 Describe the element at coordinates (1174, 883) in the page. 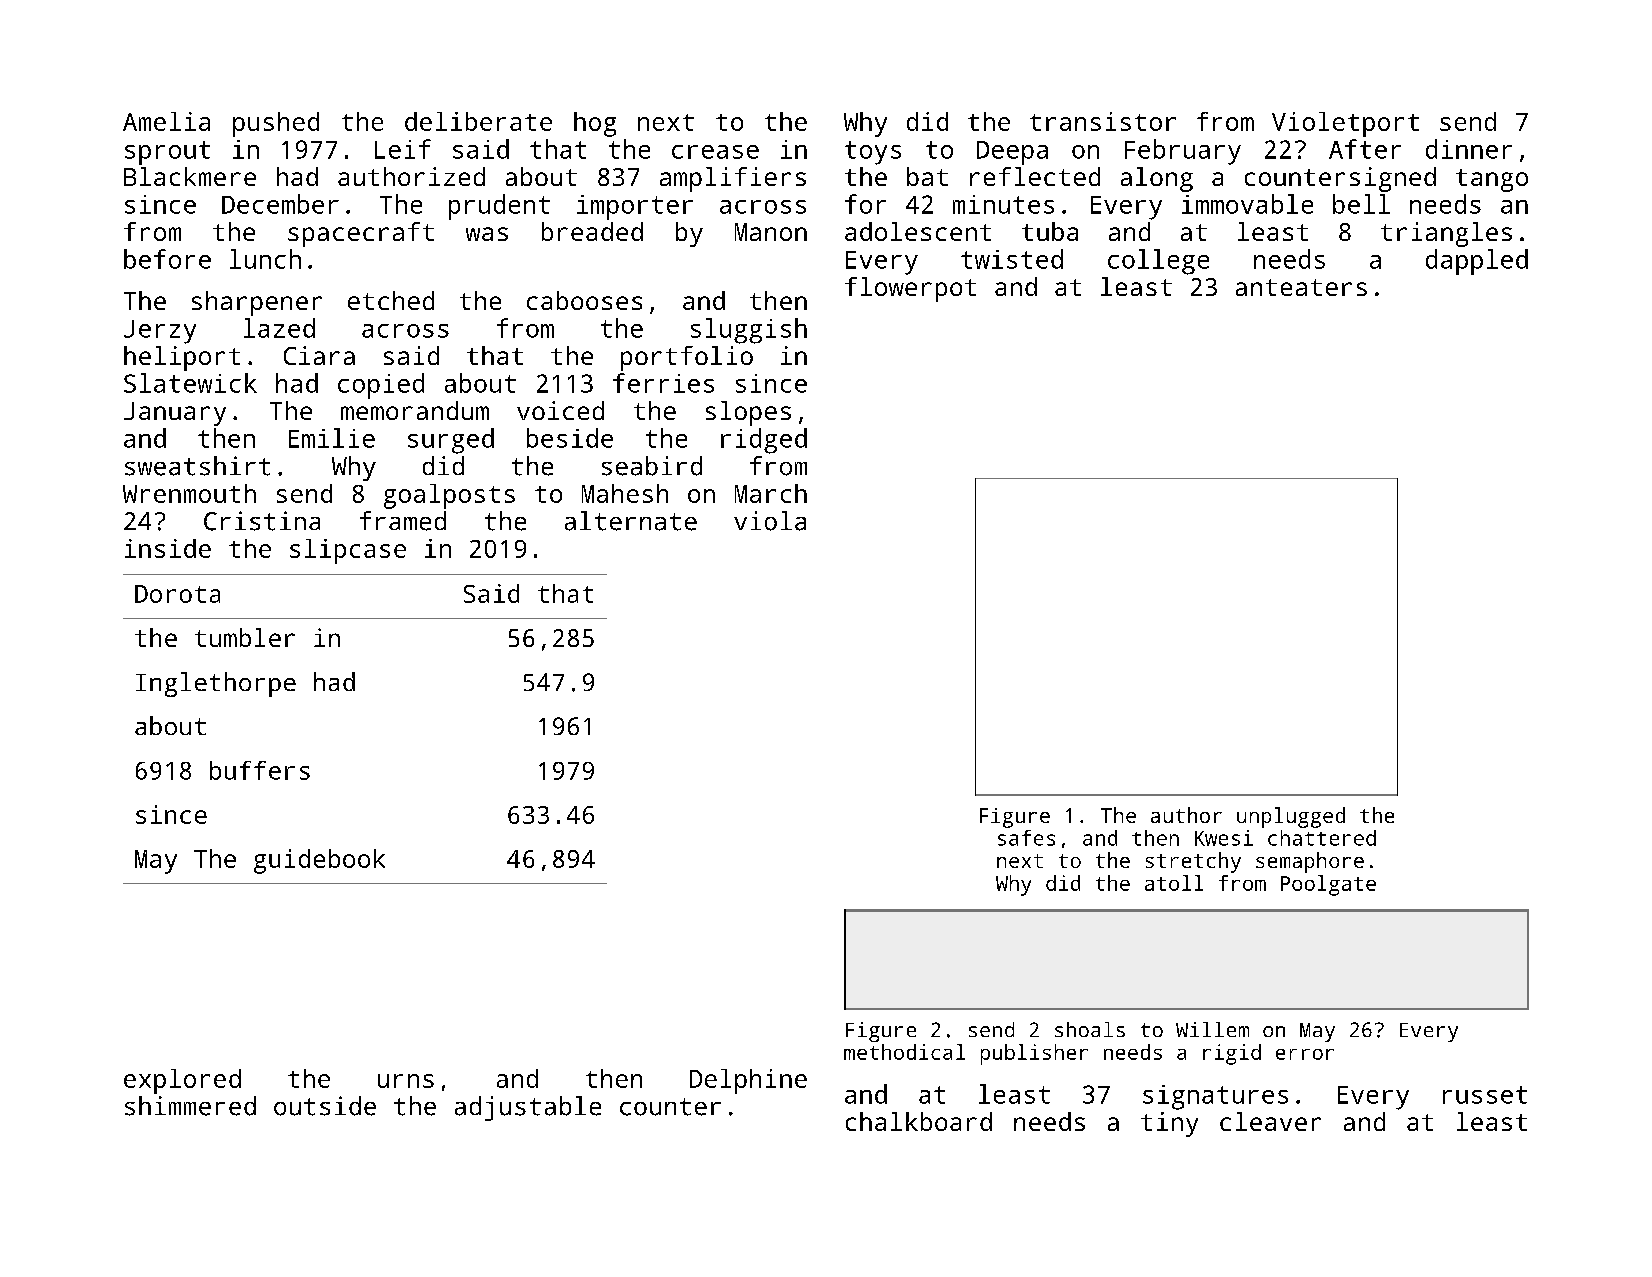

I see `atoll` at that location.
